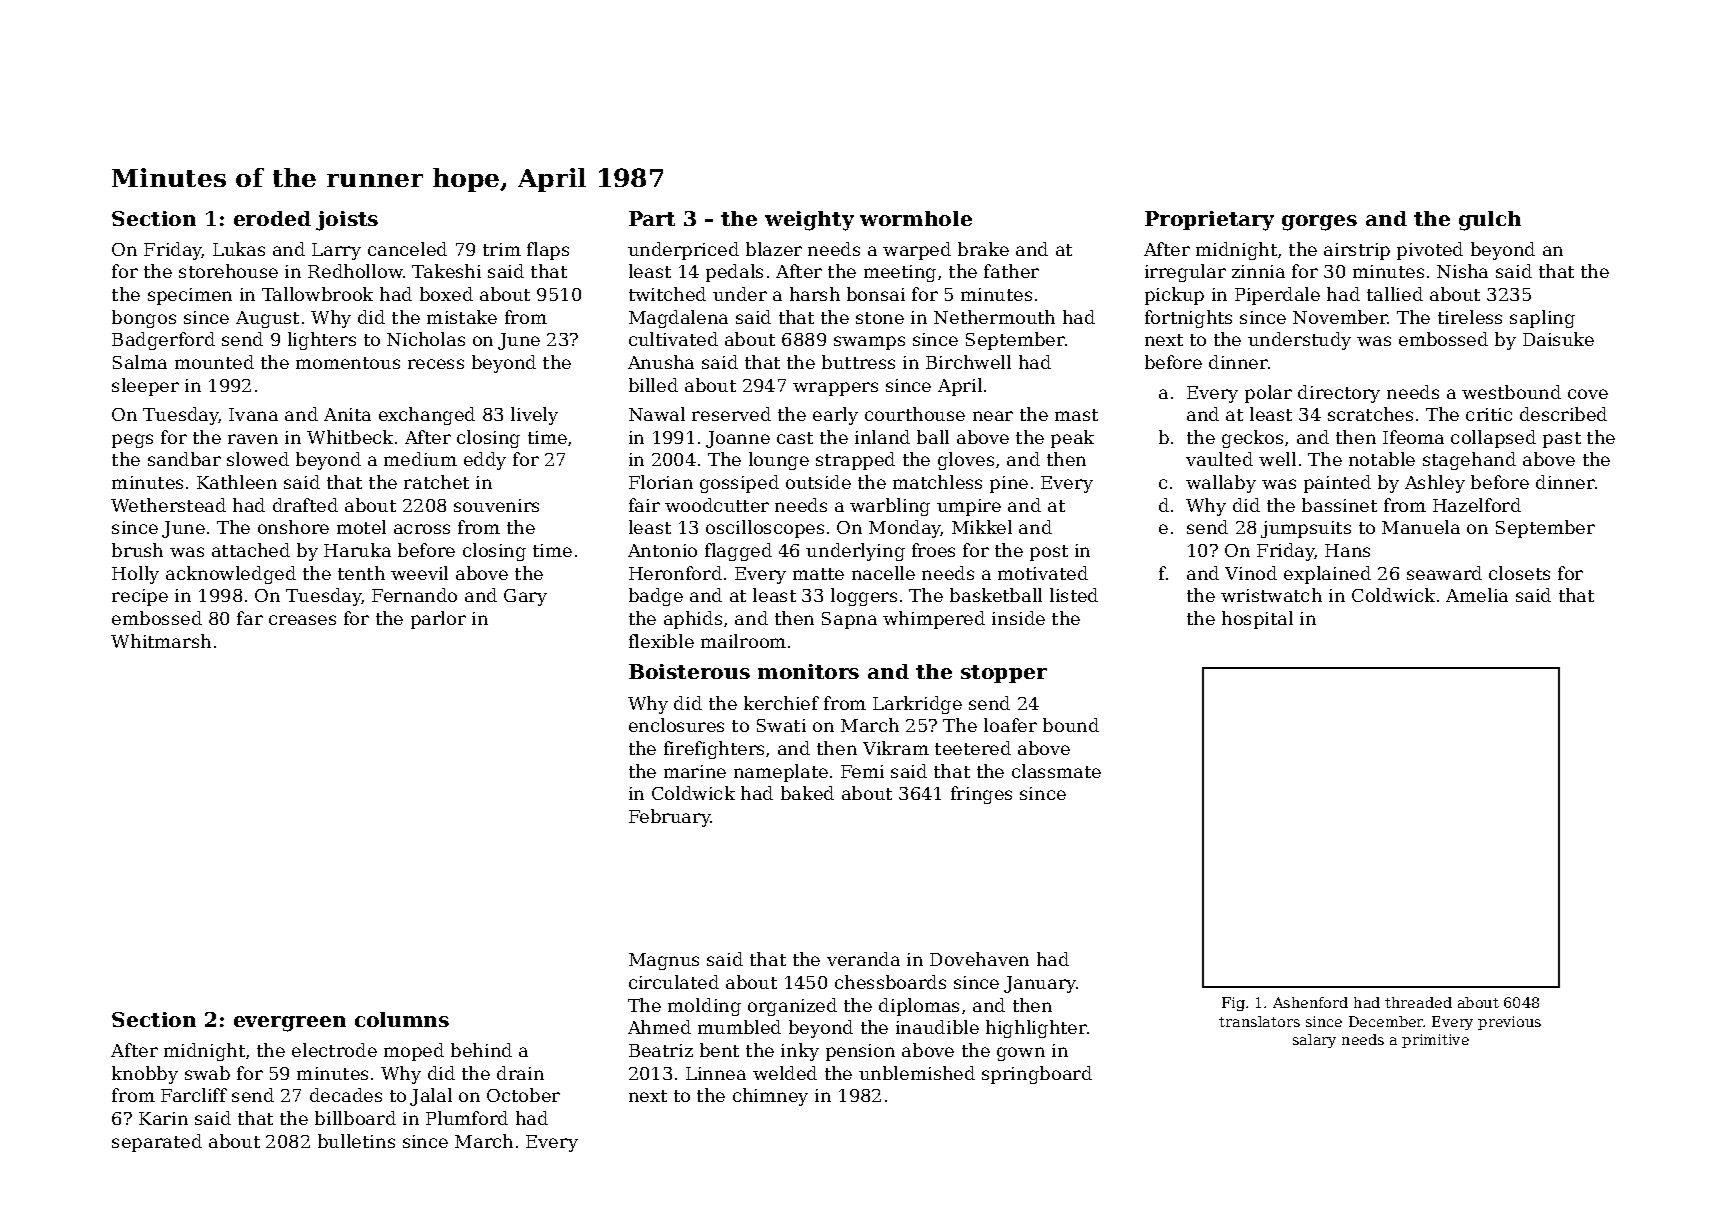  What do you see at coordinates (695, 771) in the image?
I see `marine` at bounding box center [695, 771].
